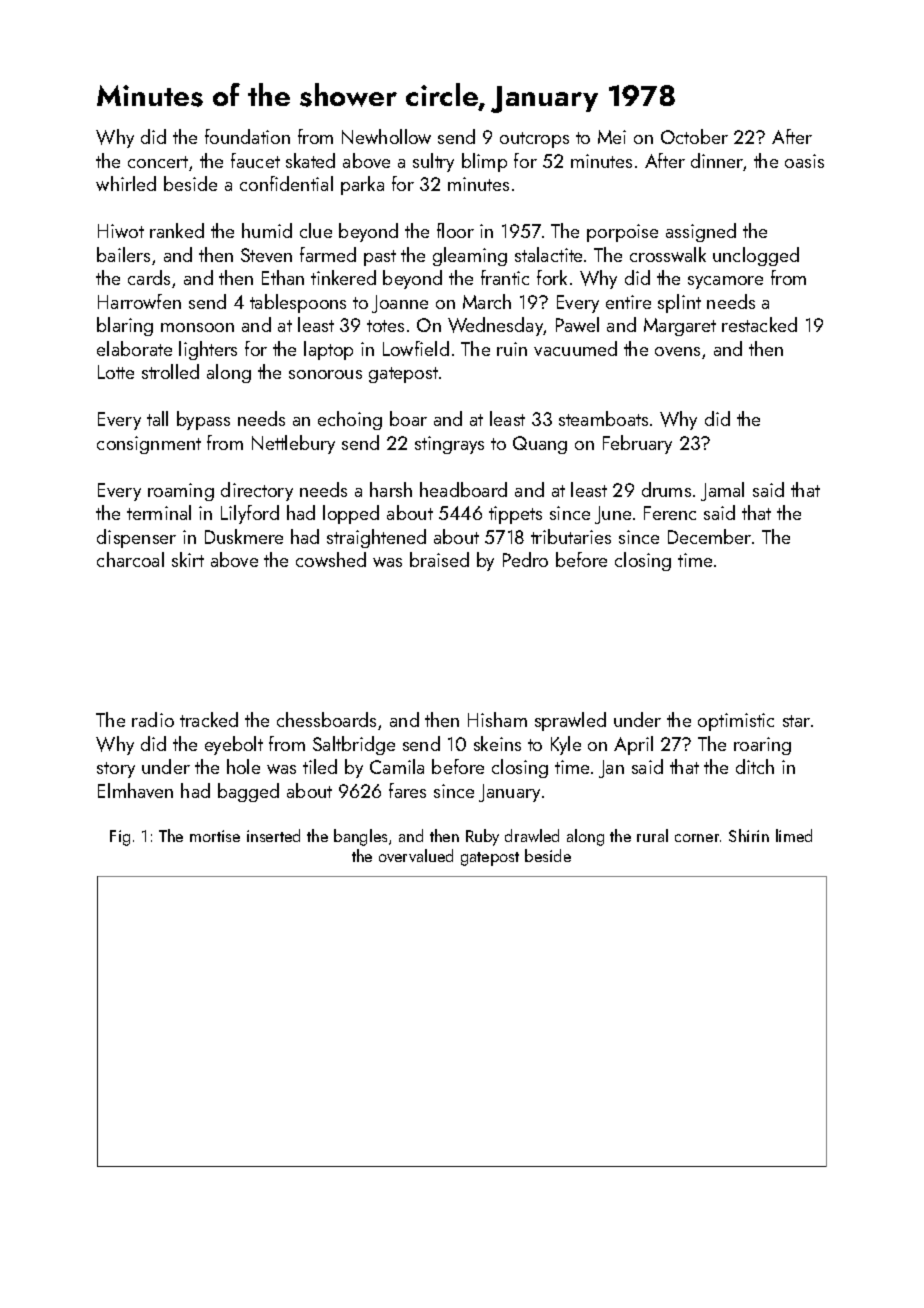 The image size is (924, 1308). What do you see at coordinates (540, 445) in the screenshot?
I see `Quang` at bounding box center [540, 445].
